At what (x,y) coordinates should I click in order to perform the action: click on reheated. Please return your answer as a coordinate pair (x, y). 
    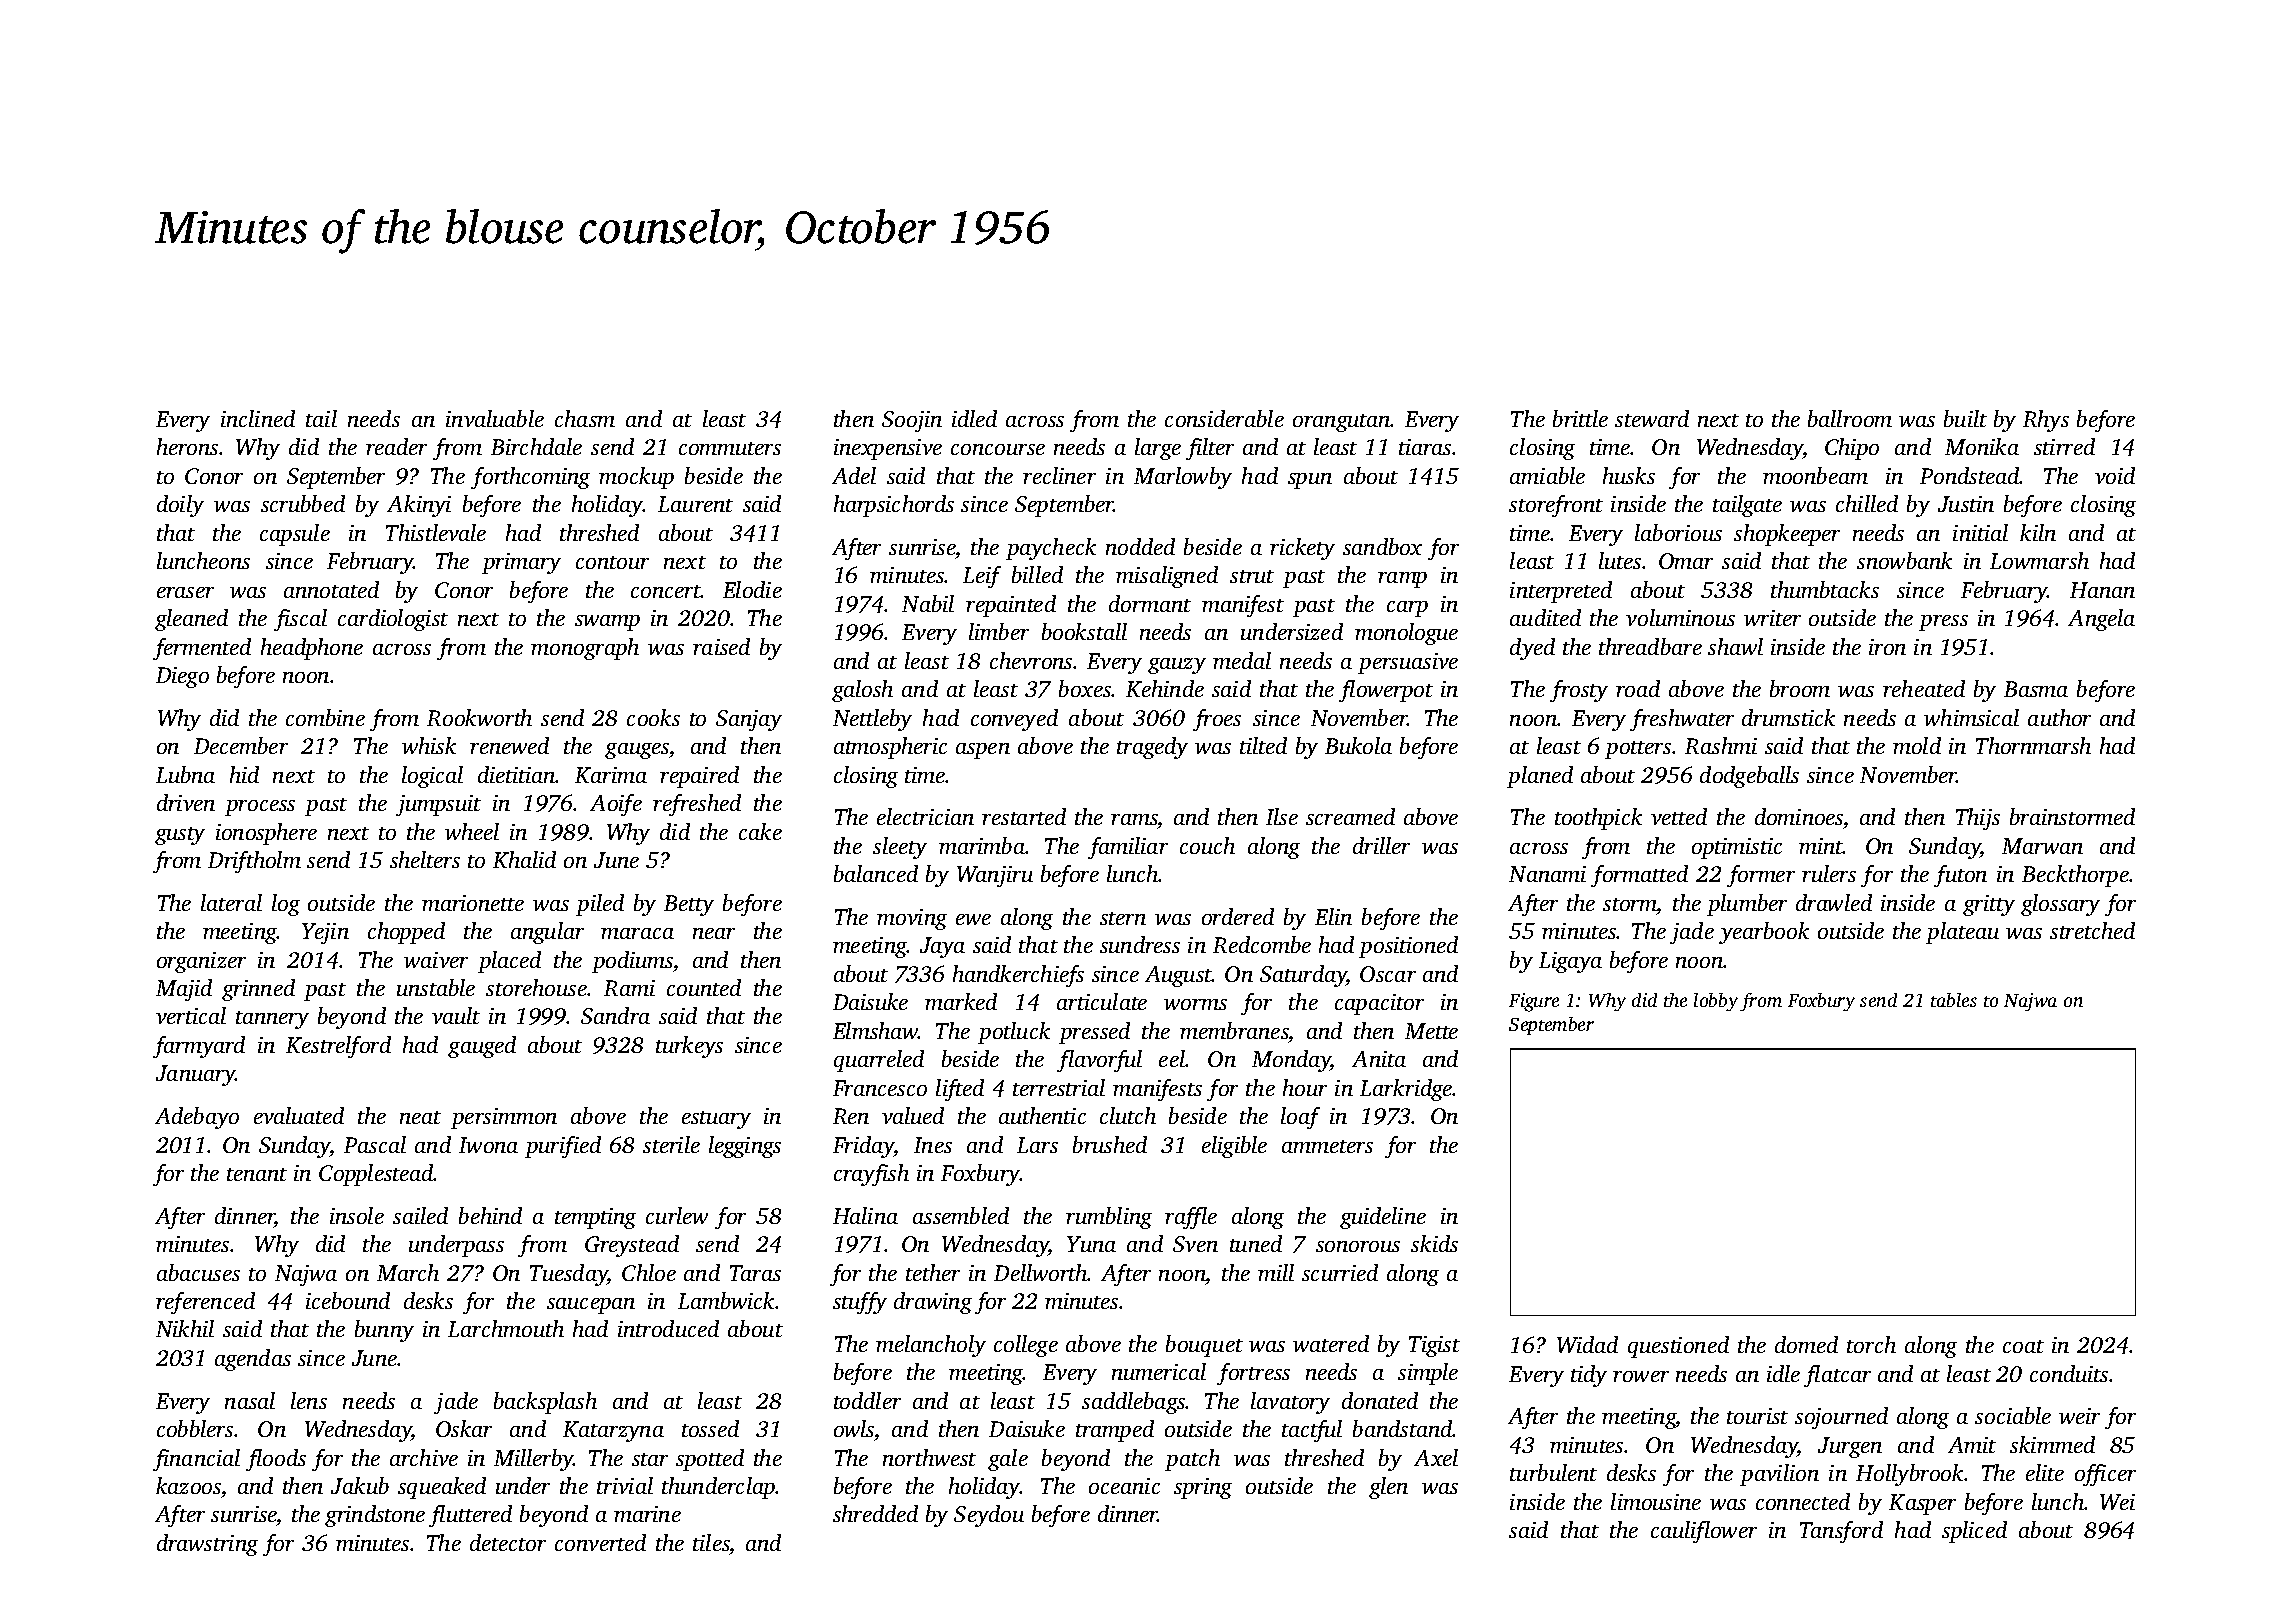
    Looking at the image, I should click on (1924, 688).
